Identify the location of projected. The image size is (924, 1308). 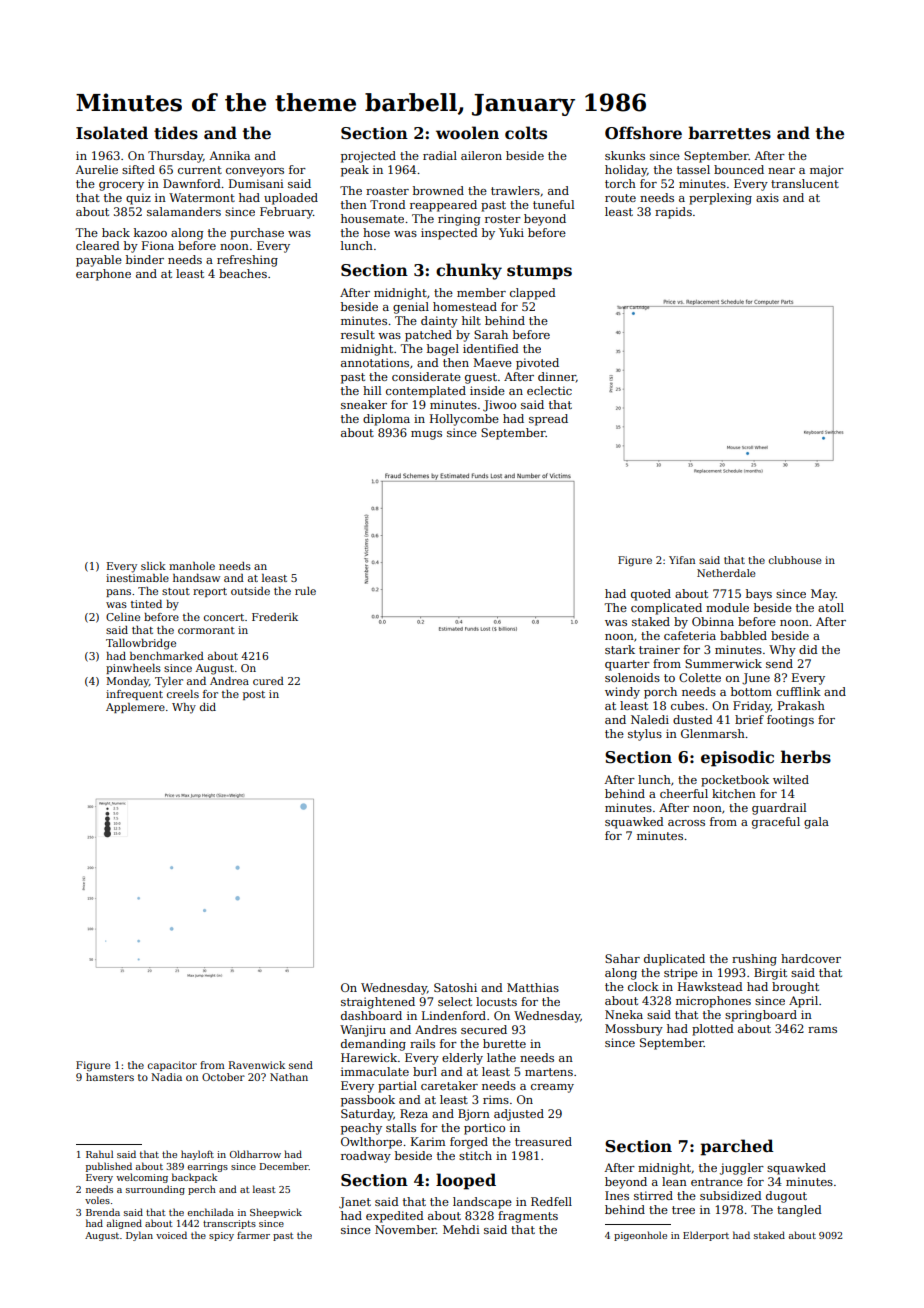
(368, 157).
